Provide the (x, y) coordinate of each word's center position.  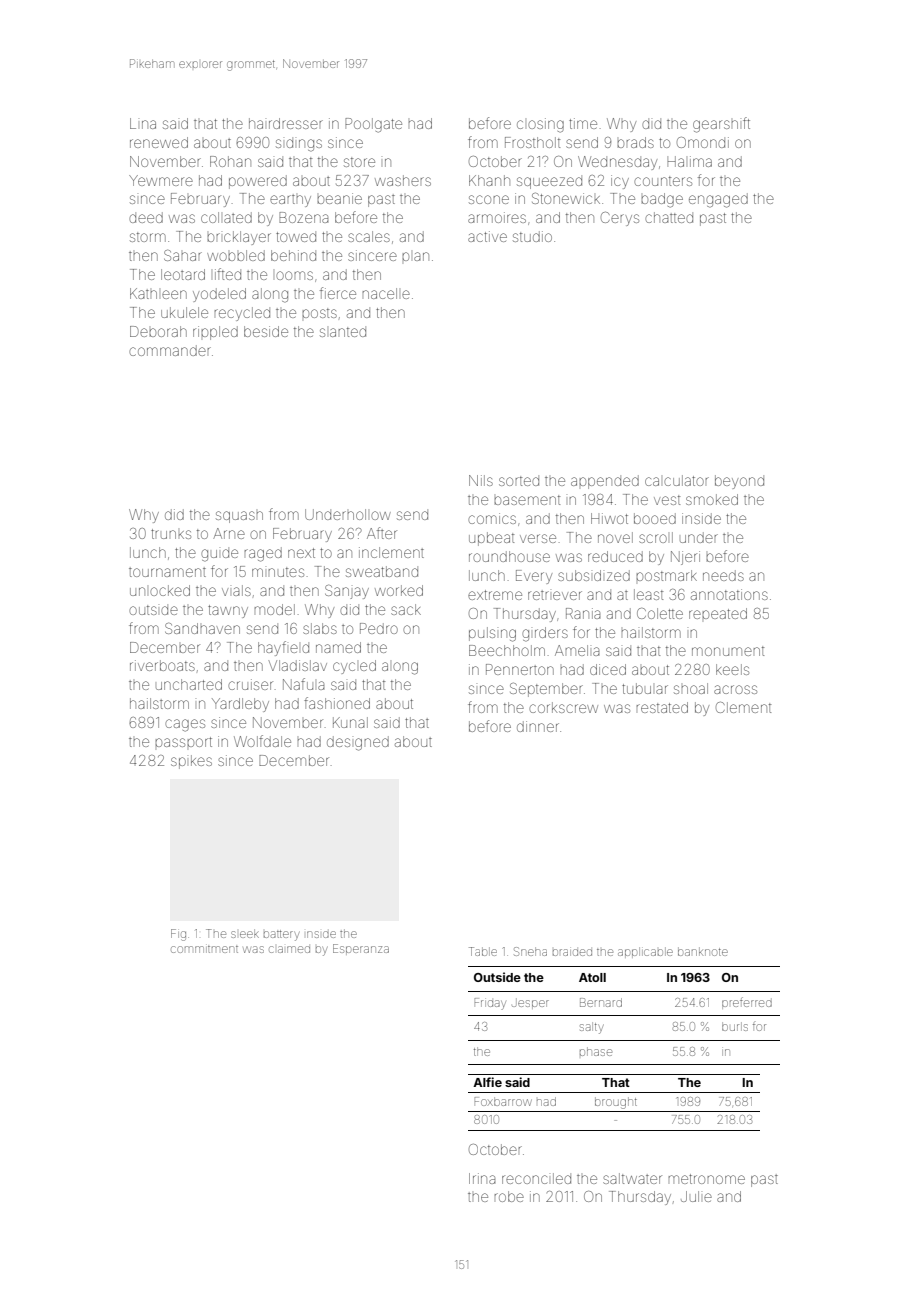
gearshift (721, 125)
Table (483, 951)
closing (540, 125)
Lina (143, 123)
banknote (703, 951)
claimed (289, 949)
